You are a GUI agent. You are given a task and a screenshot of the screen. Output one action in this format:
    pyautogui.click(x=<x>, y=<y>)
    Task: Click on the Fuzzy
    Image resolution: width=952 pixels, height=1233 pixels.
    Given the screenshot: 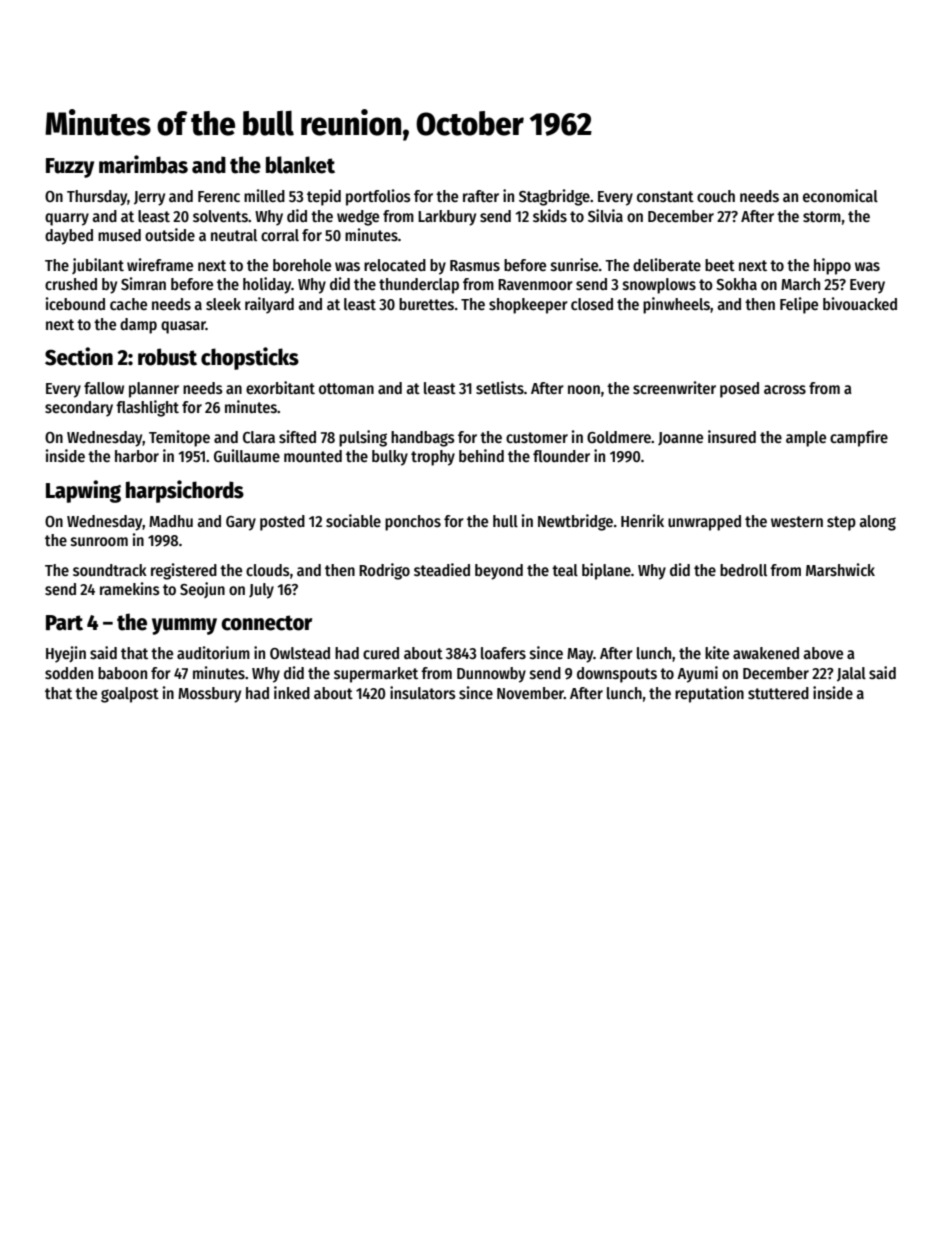 What is the action you would take?
    pyautogui.click(x=70, y=168)
